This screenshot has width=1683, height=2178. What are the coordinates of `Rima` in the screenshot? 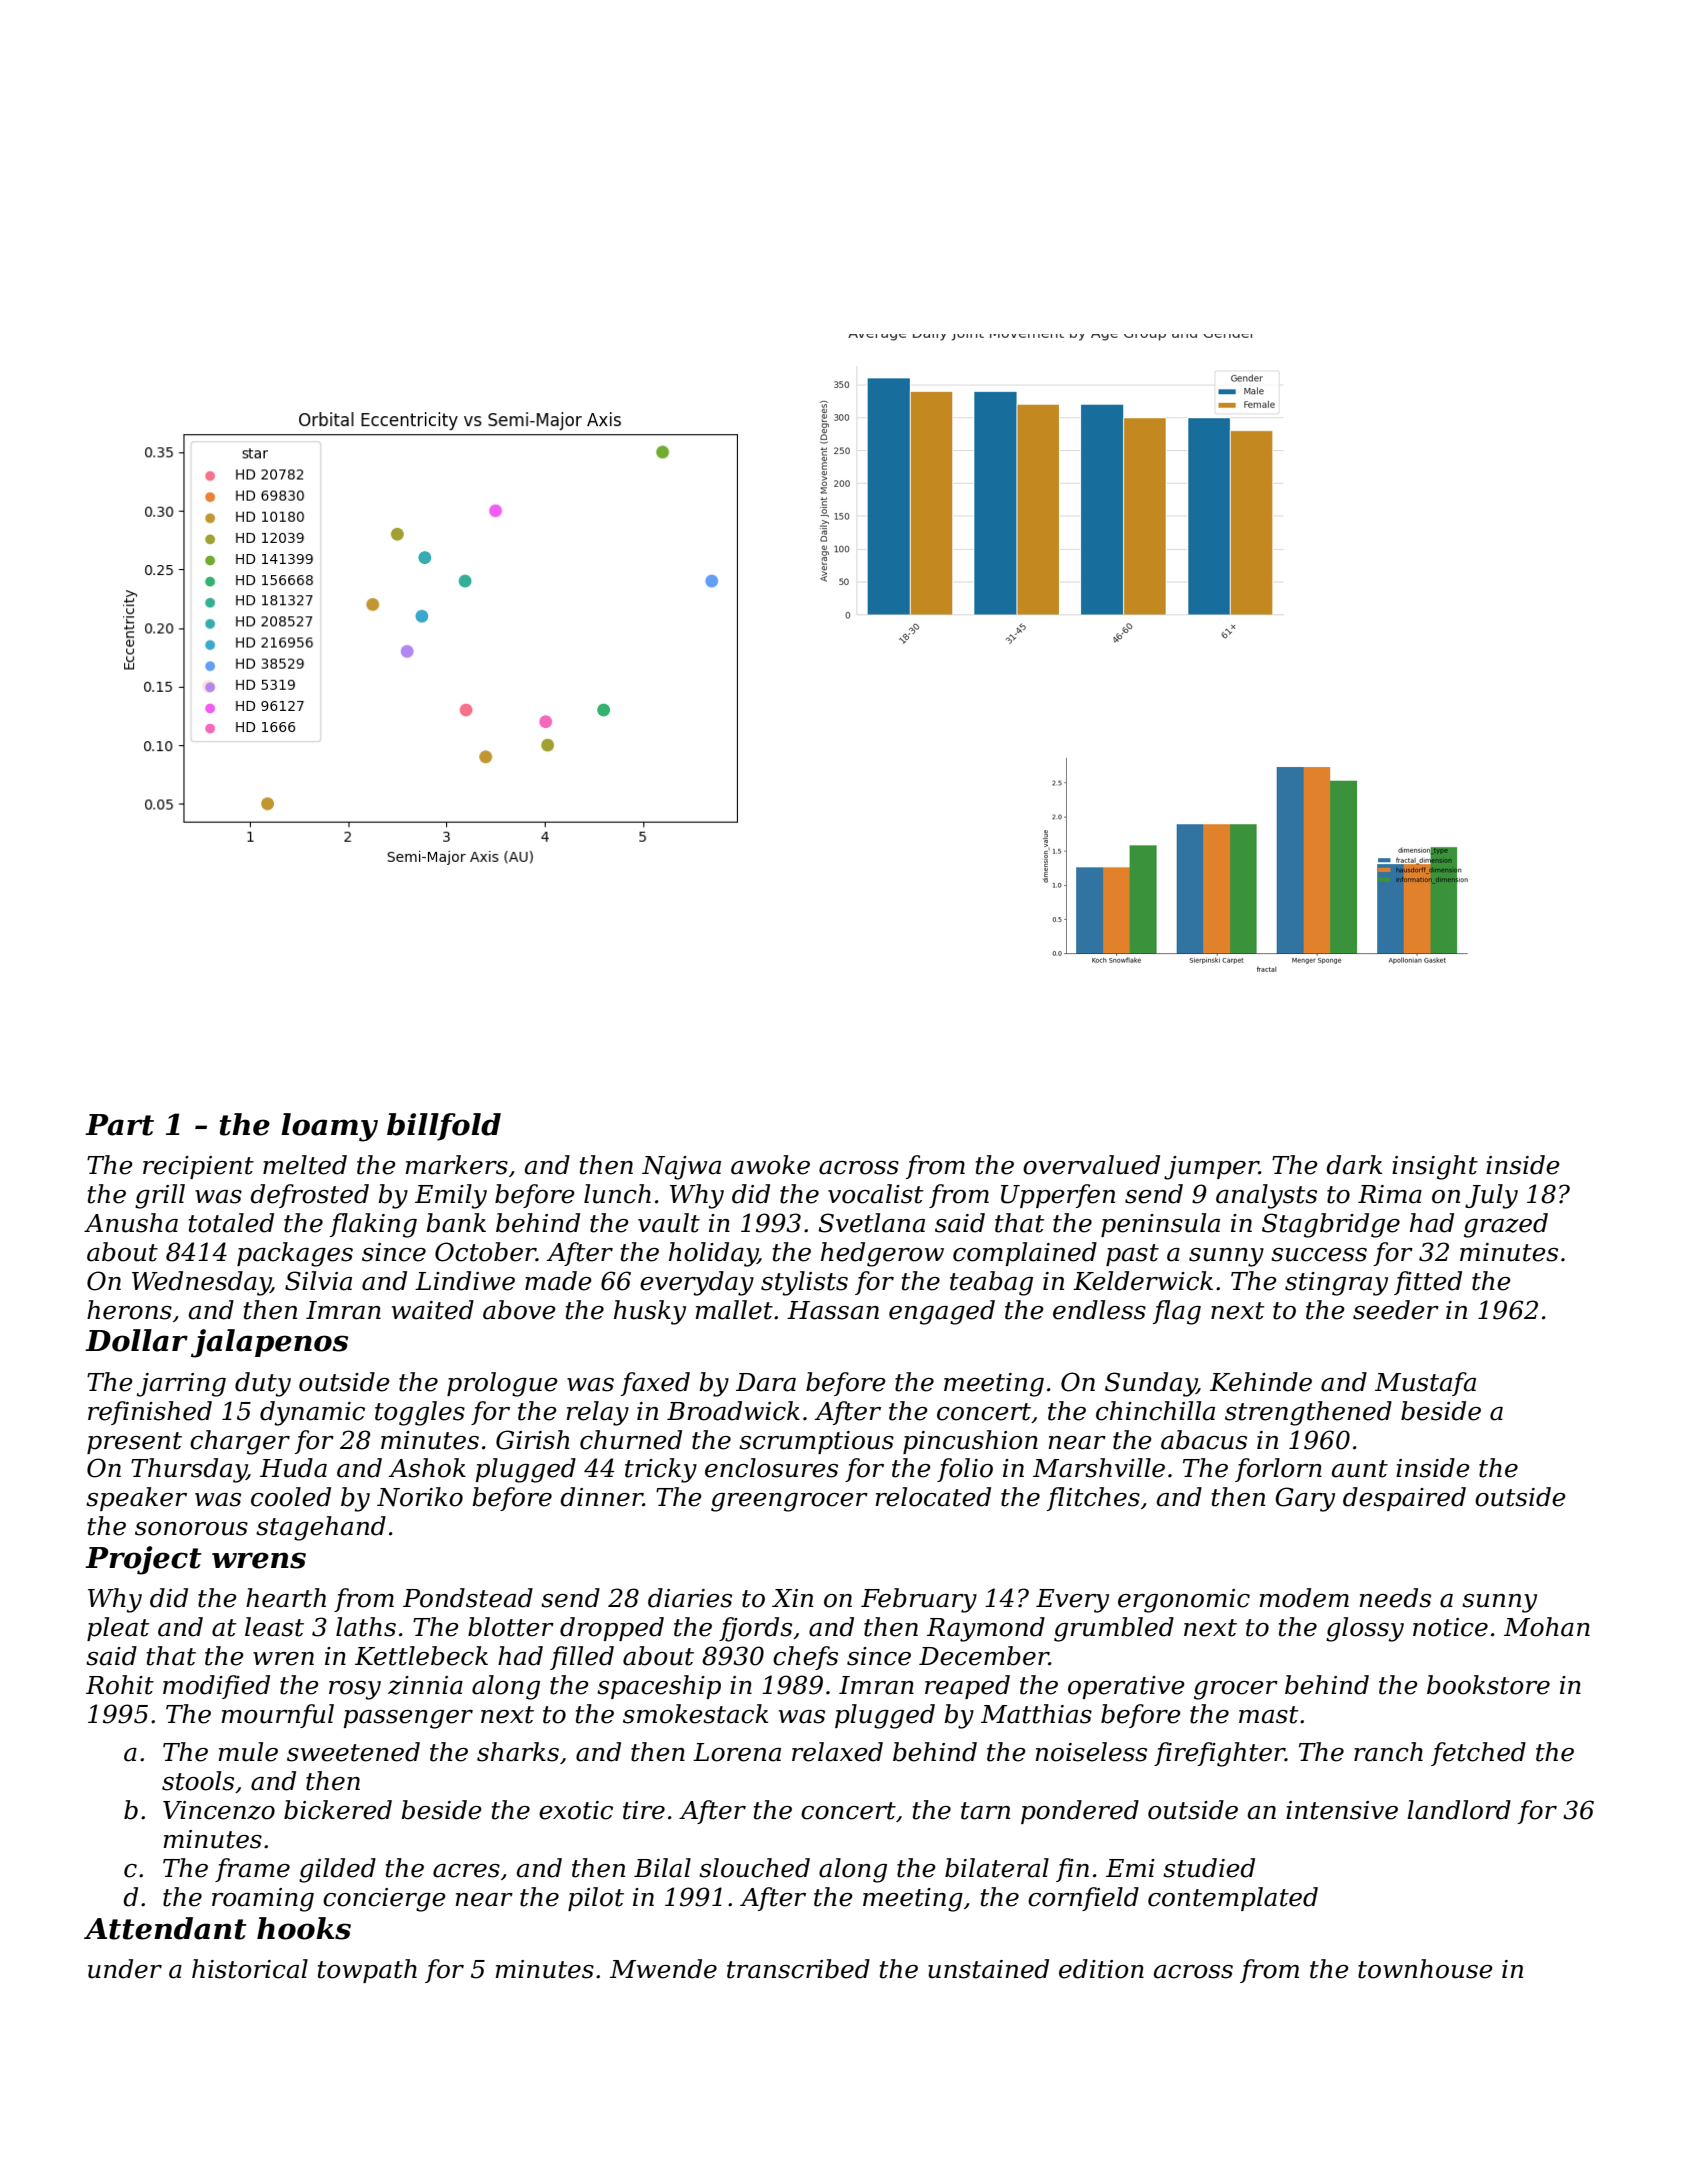 It's located at (1390, 1194).
